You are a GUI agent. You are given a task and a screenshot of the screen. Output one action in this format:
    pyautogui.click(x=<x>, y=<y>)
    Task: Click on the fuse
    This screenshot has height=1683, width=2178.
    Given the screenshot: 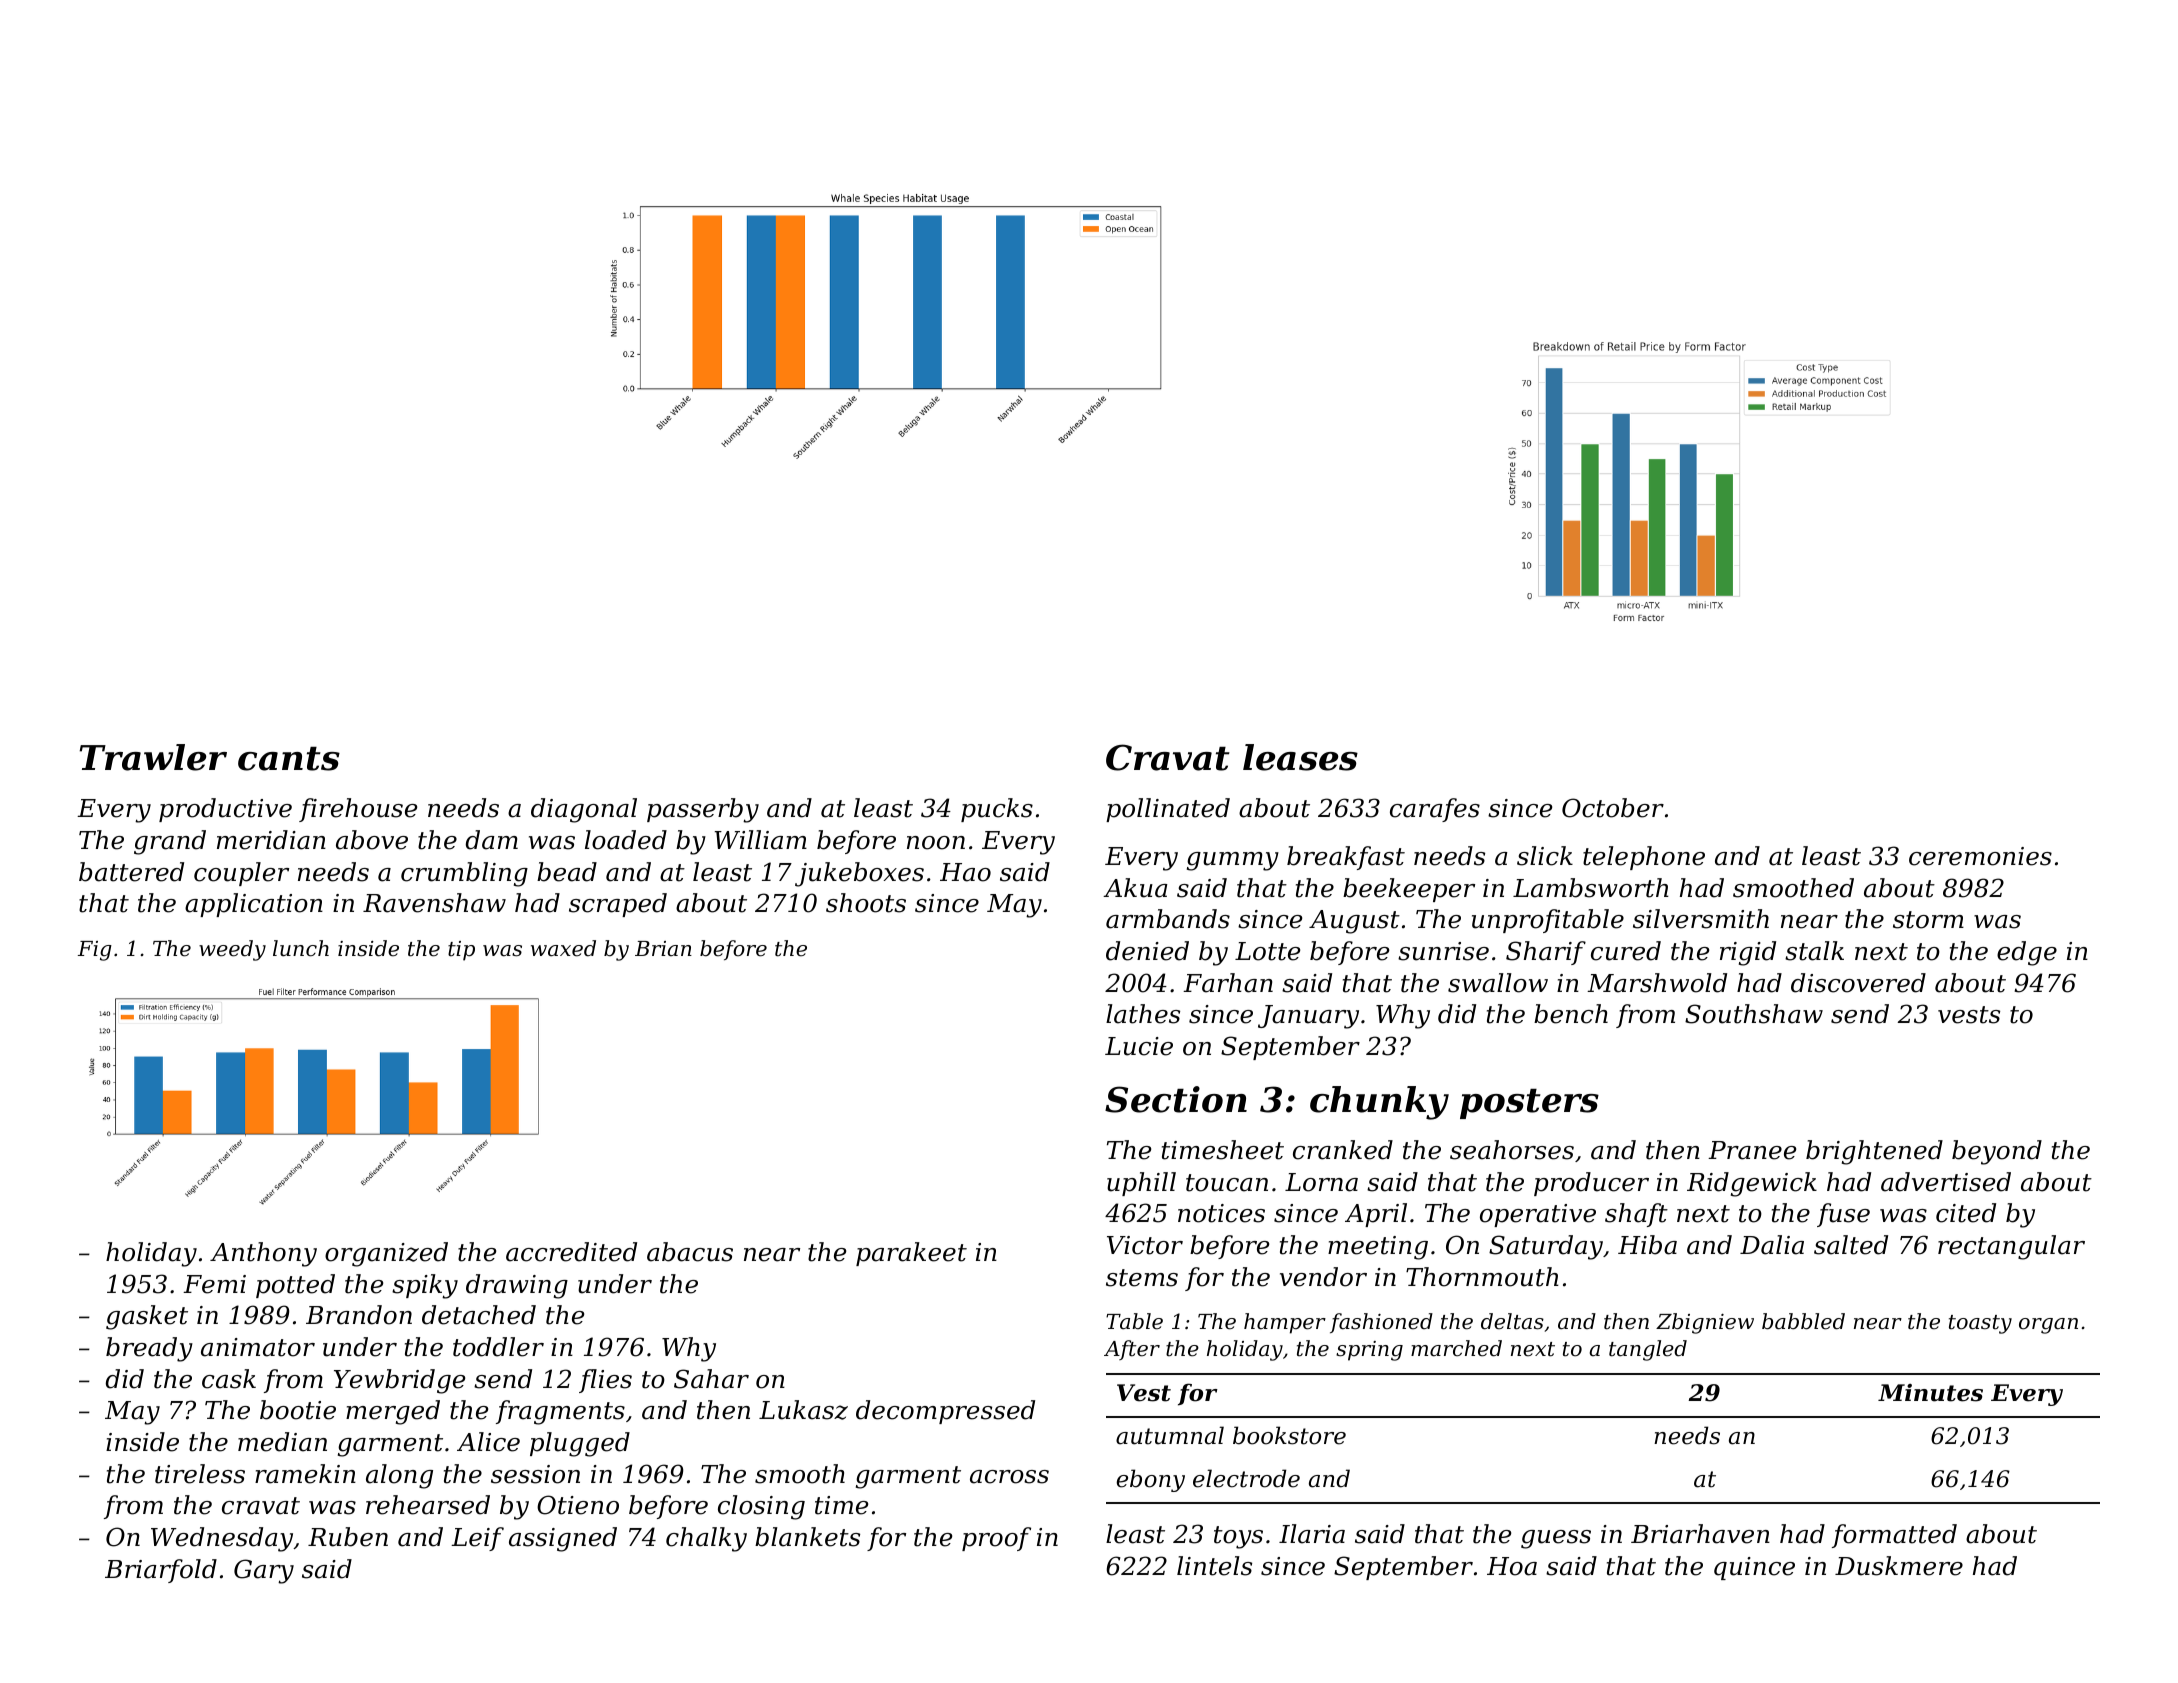 What is the action you would take?
    pyautogui.click(x=1843, y=1215)
